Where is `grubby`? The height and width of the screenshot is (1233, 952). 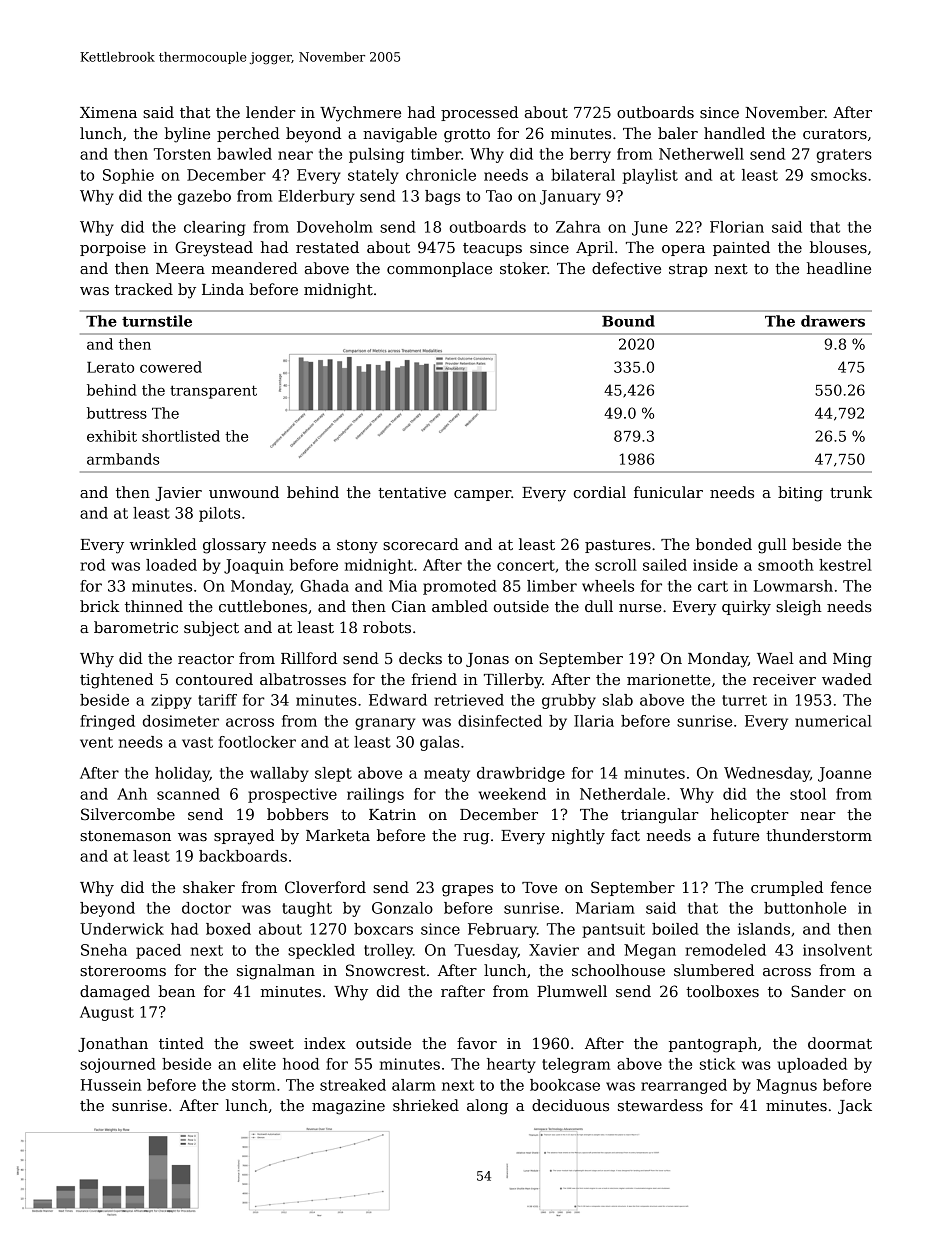
grubby is located at coordinates (569, 701).
